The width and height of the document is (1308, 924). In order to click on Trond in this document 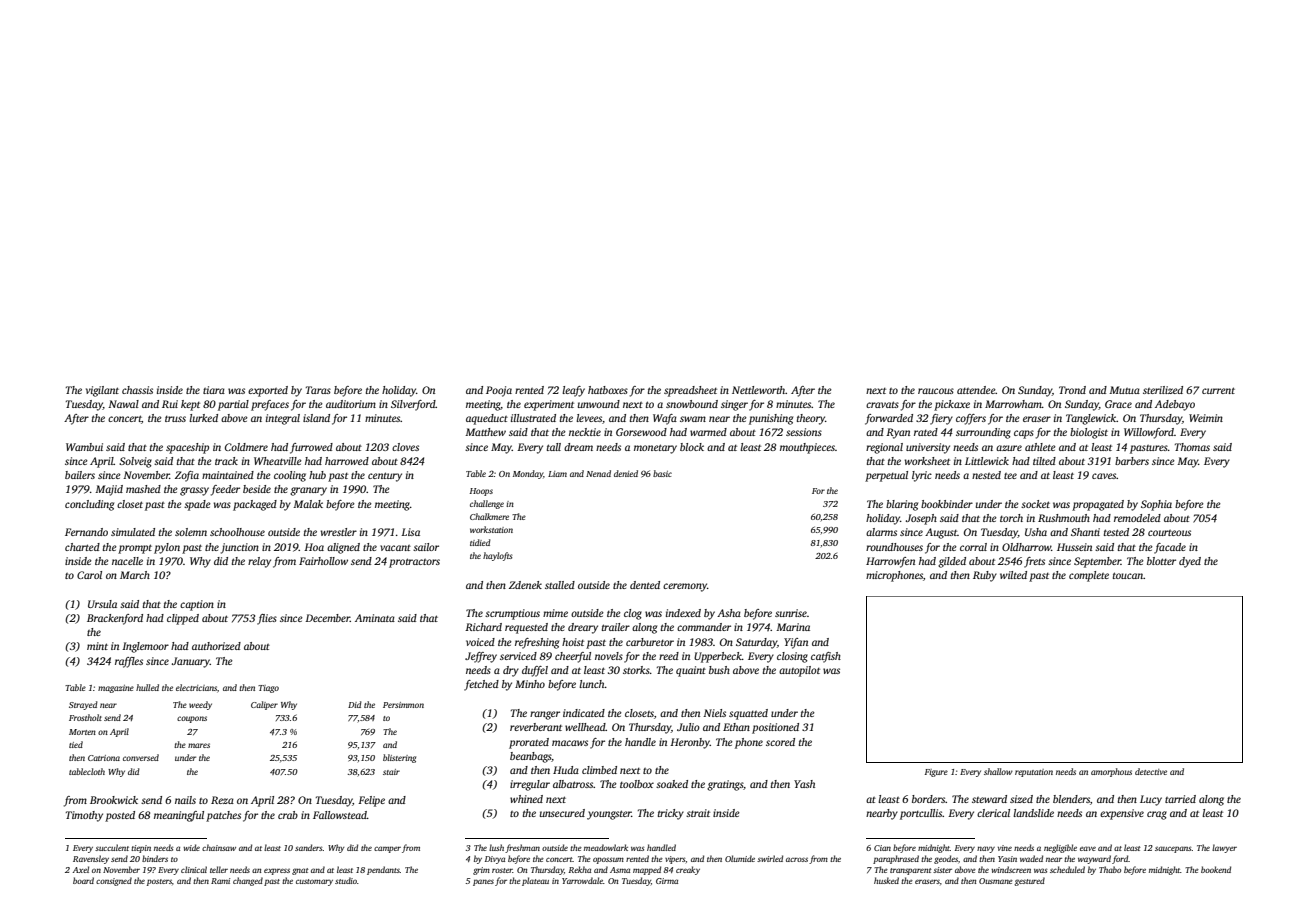, I will do `click(1072, 390)`.
